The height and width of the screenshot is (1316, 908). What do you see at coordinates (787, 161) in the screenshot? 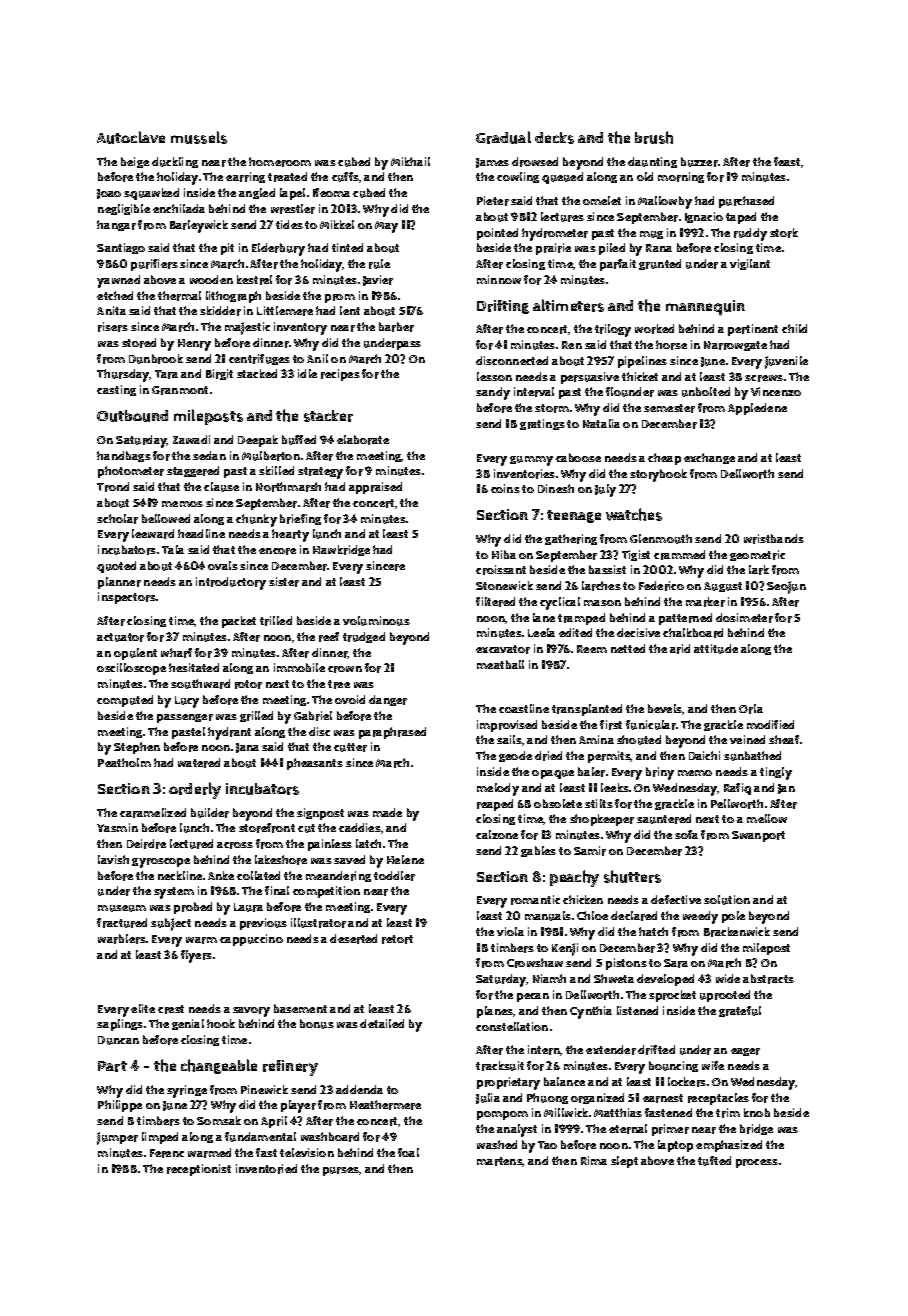
I see `feast` at bounding box center [787, 161].
